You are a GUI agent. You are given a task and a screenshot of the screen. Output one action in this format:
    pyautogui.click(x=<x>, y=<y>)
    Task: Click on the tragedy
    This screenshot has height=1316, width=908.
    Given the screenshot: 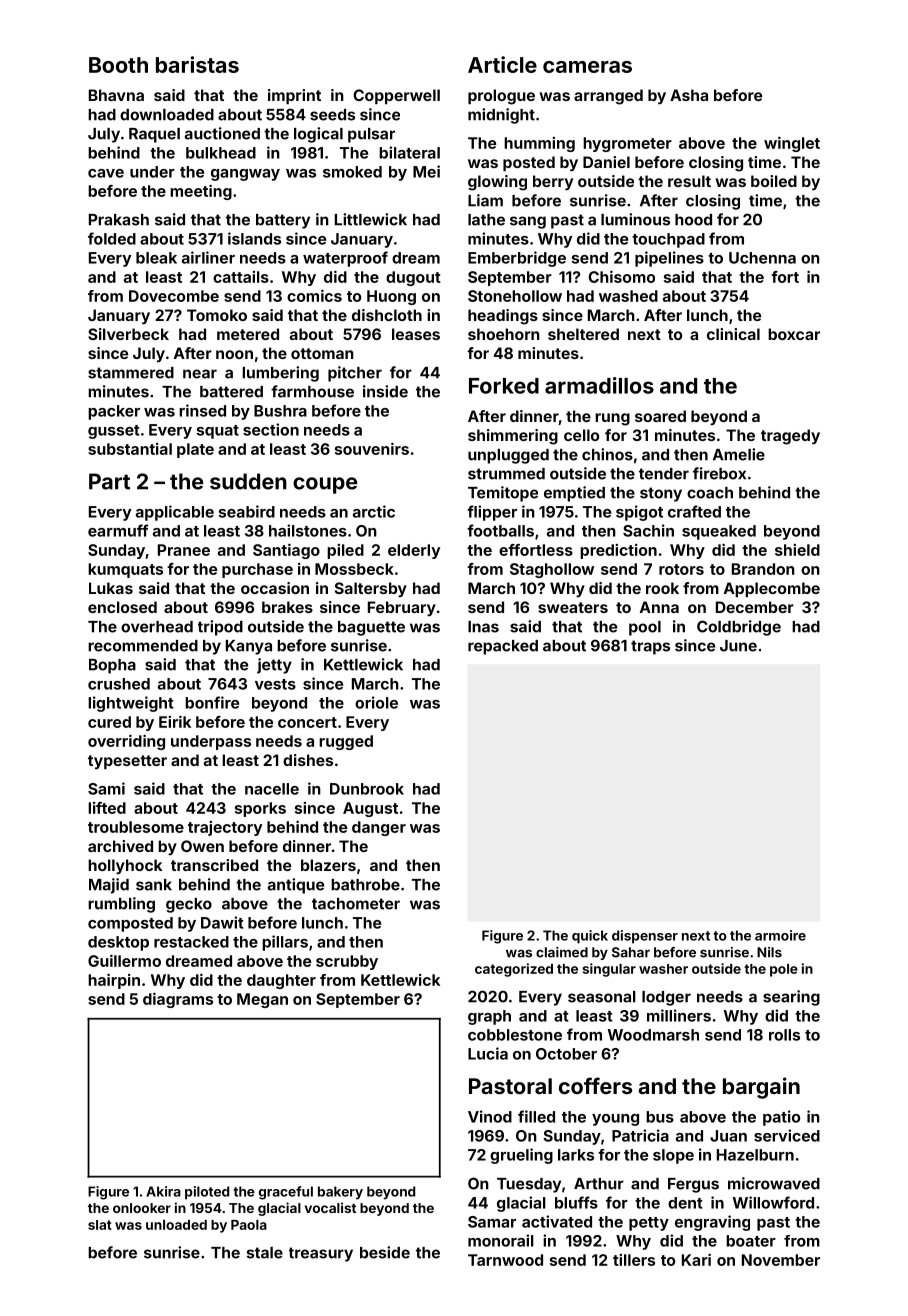 What is the action you would take?
    pyautogui.click(x=790, y=437)
